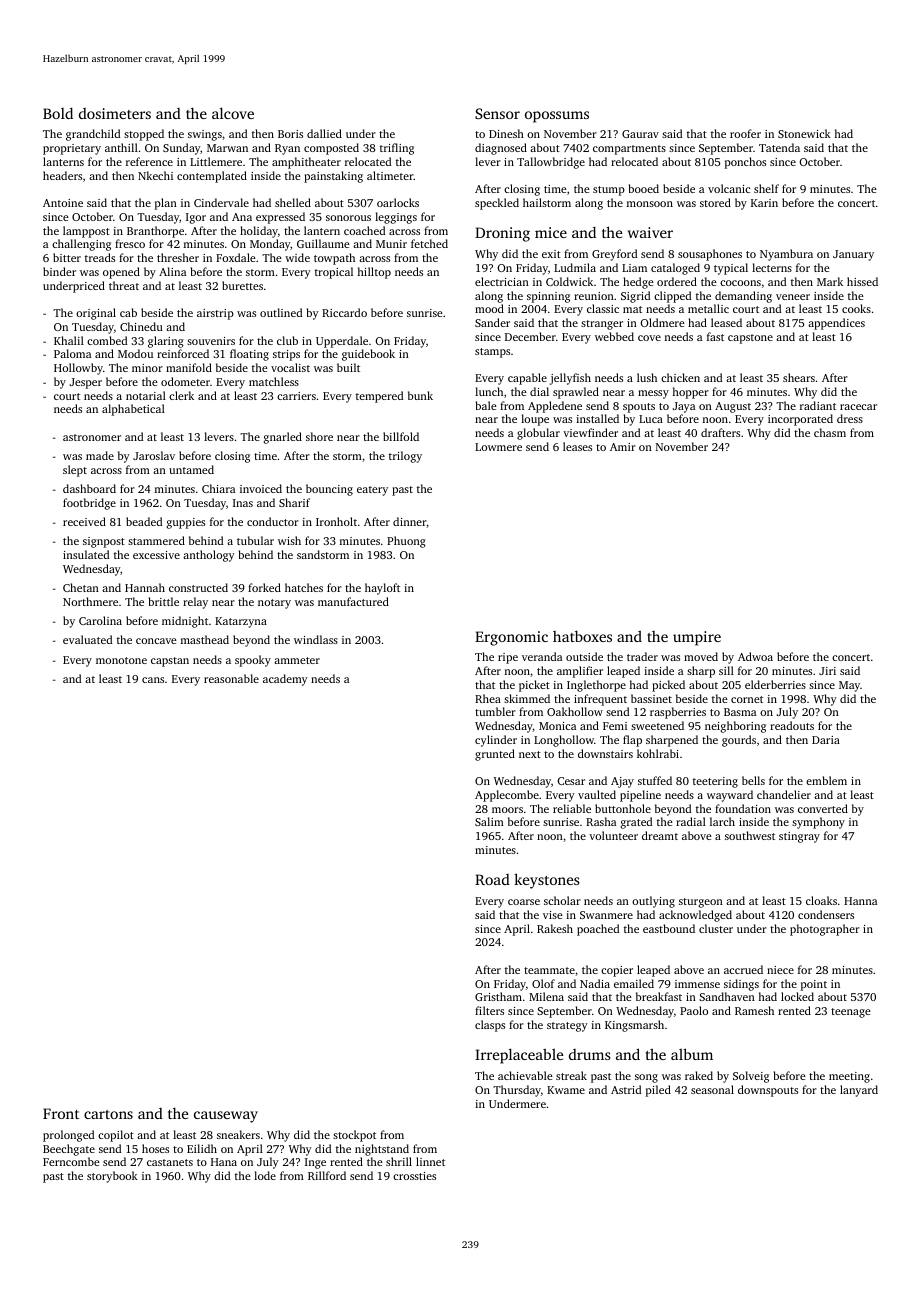 The height and width of the screenshot is (1308, 924). I want to click on Sensor, so click(497, 113).
